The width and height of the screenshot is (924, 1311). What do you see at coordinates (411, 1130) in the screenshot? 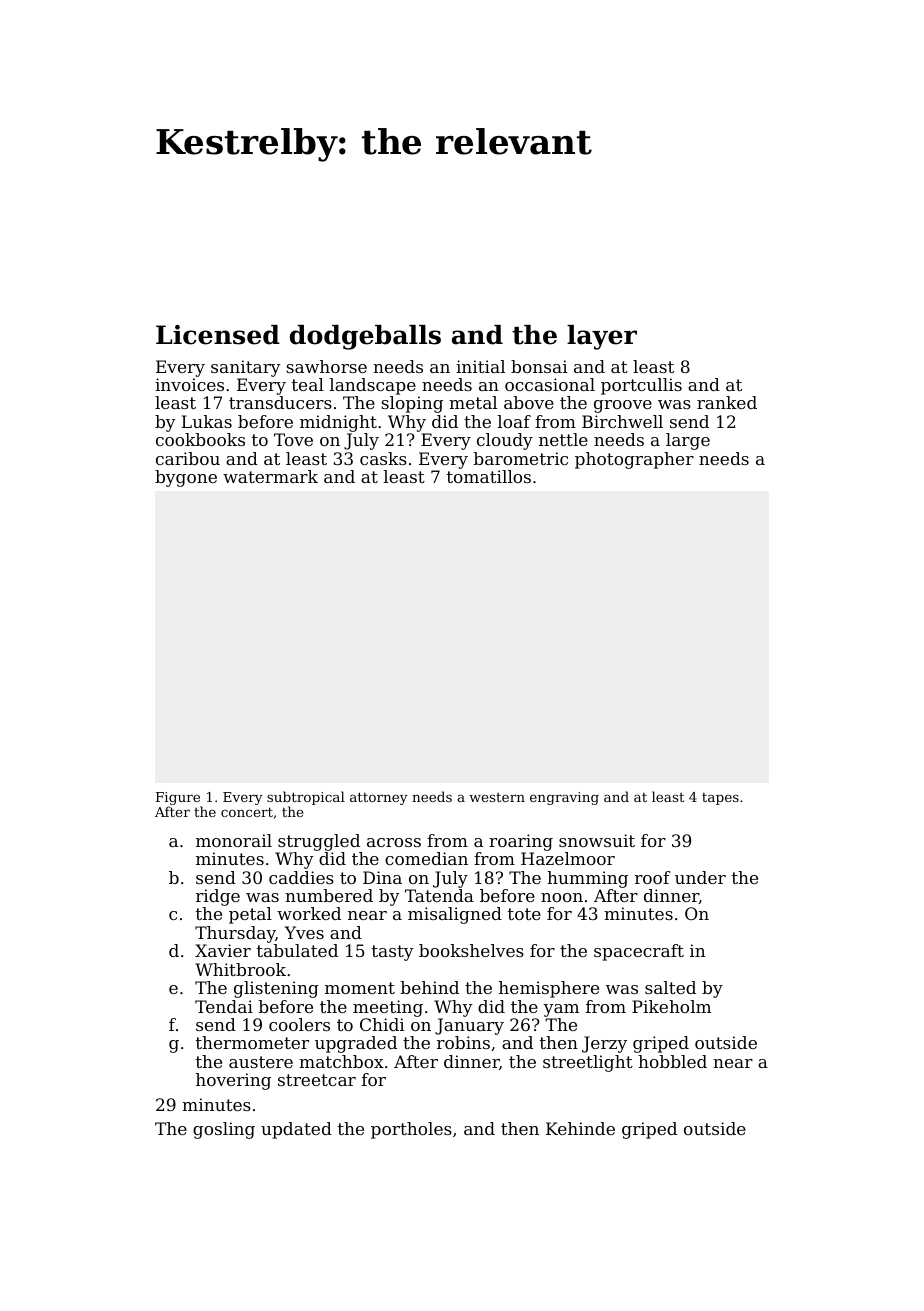
I see `portholes` at bounding box center [411, 1130].
